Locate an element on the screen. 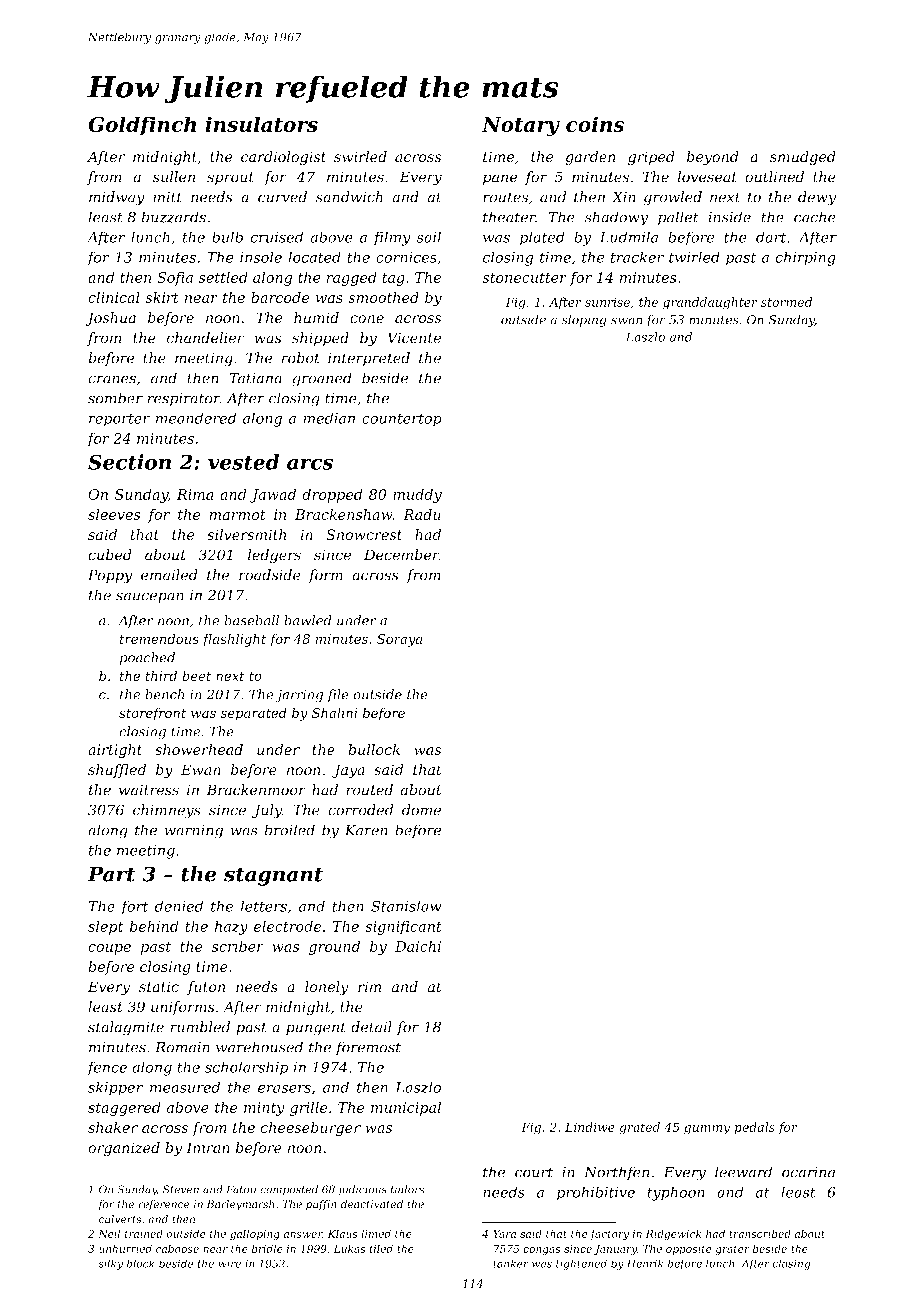 The width and height of the screenshot is (924, 1308). coins is located at coordinates (595, 124).
